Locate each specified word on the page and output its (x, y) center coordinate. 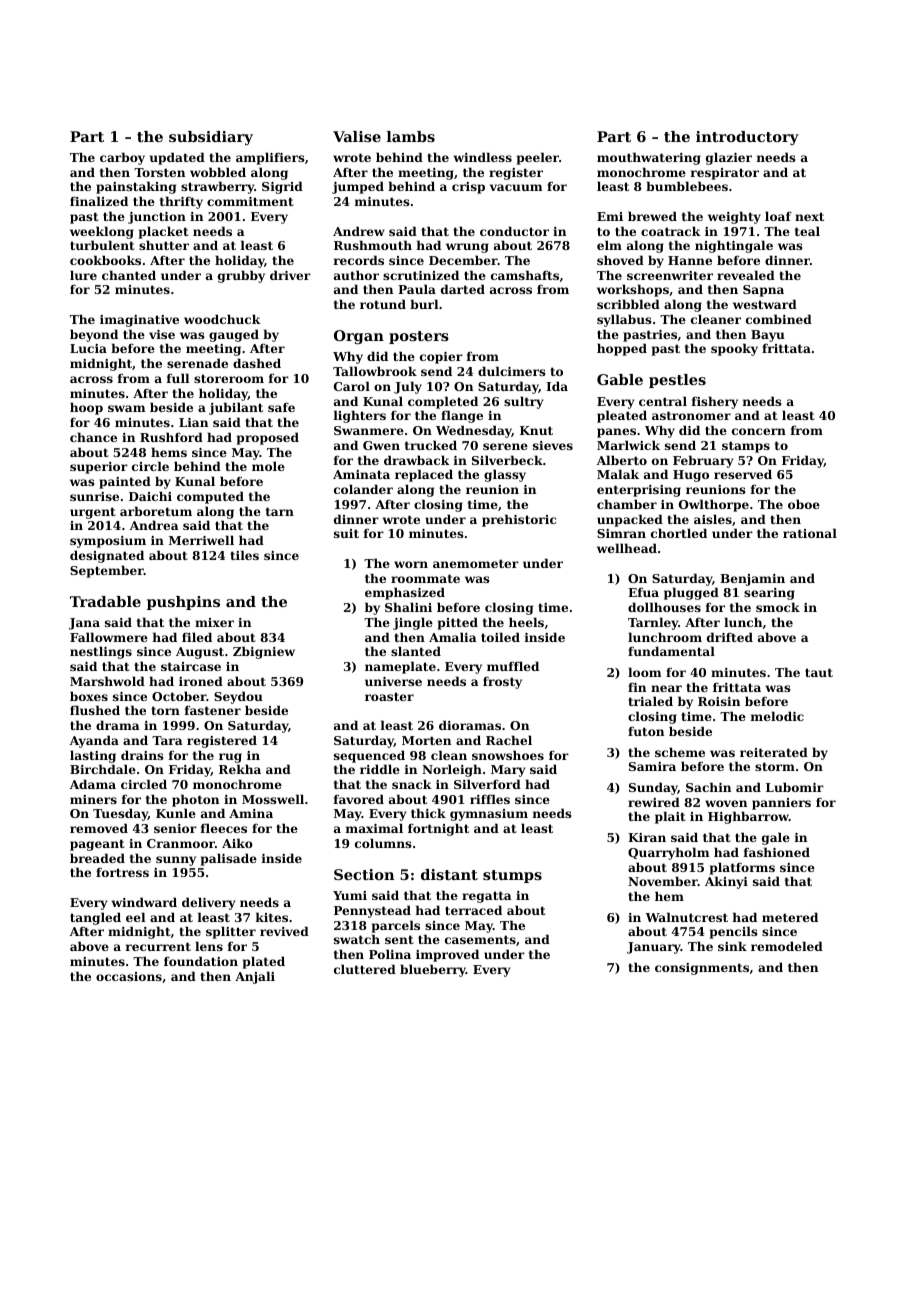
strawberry (217, 187)
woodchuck (222, 319)
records (359, 260)
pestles (677, 381)
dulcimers (512, 371)
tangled (95, 918)
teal (807, 231)
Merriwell (201, 540)
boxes (89, 696)
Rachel (509, 740)
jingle (413, 623)
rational (810, 533)
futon (646, 731)
